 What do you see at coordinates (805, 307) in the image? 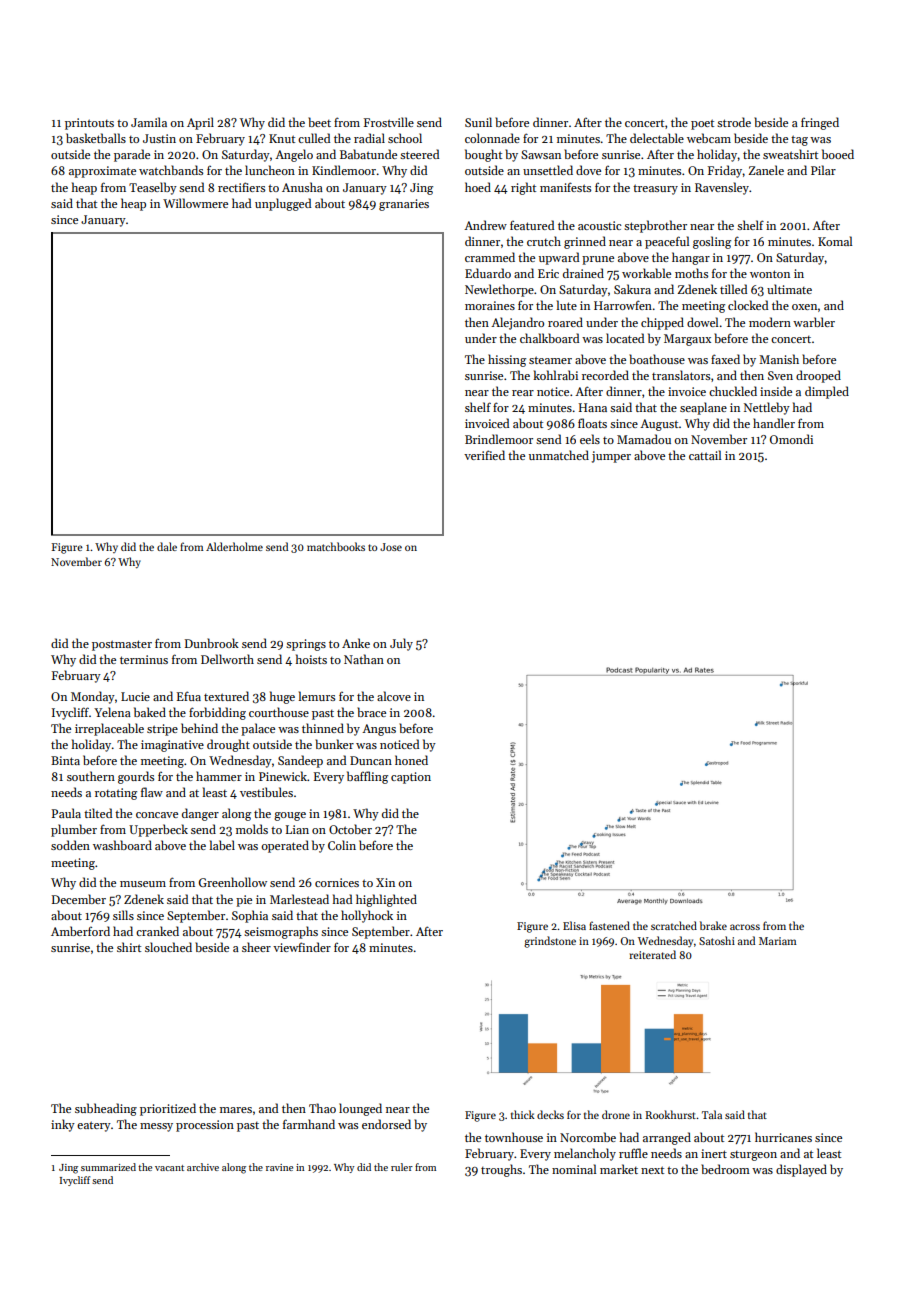
I see `oxen` at bounding box center [805, 307].
